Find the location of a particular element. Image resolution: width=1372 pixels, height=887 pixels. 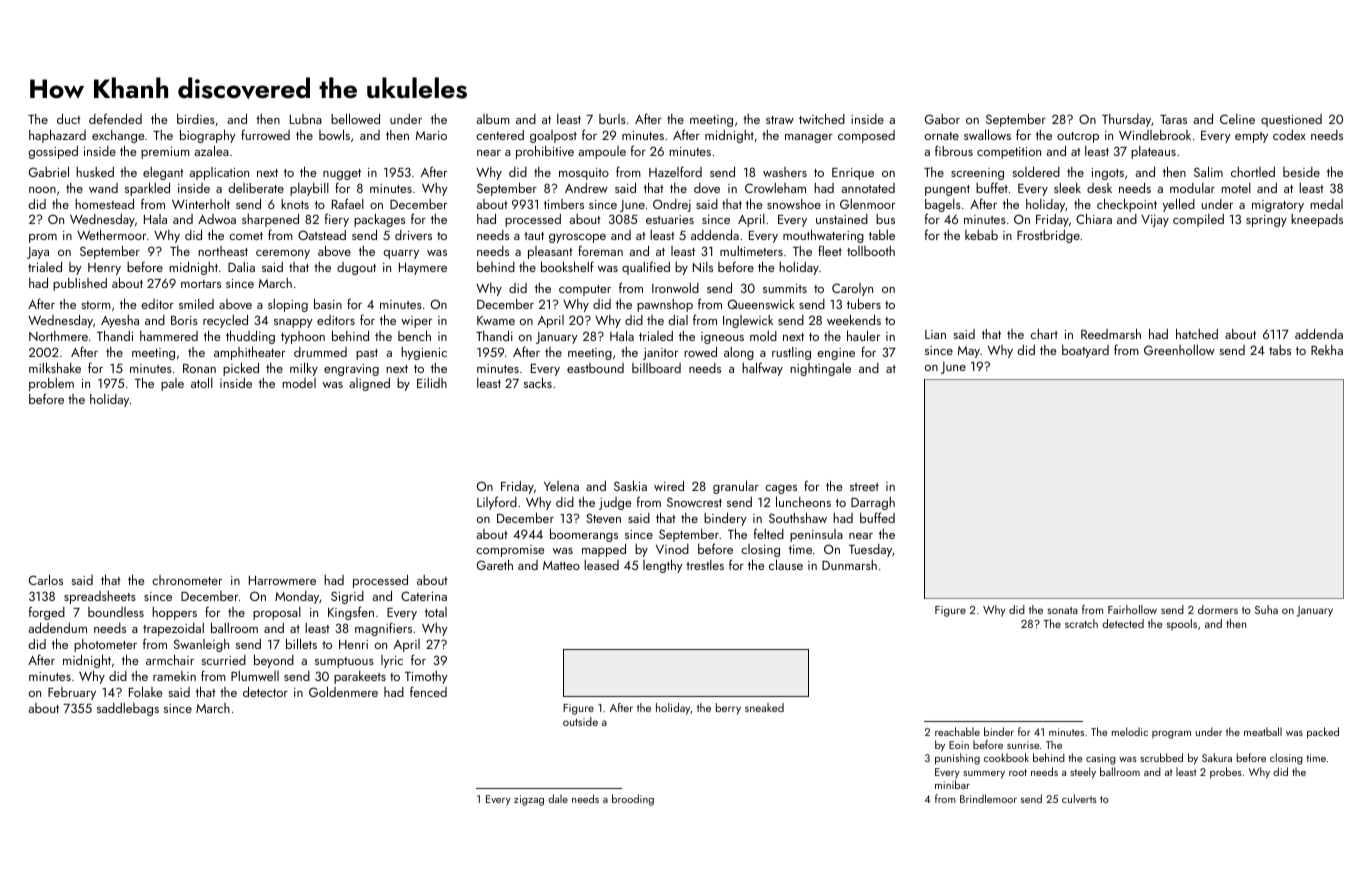

Lilyford is located at coordinates (497, 503).
